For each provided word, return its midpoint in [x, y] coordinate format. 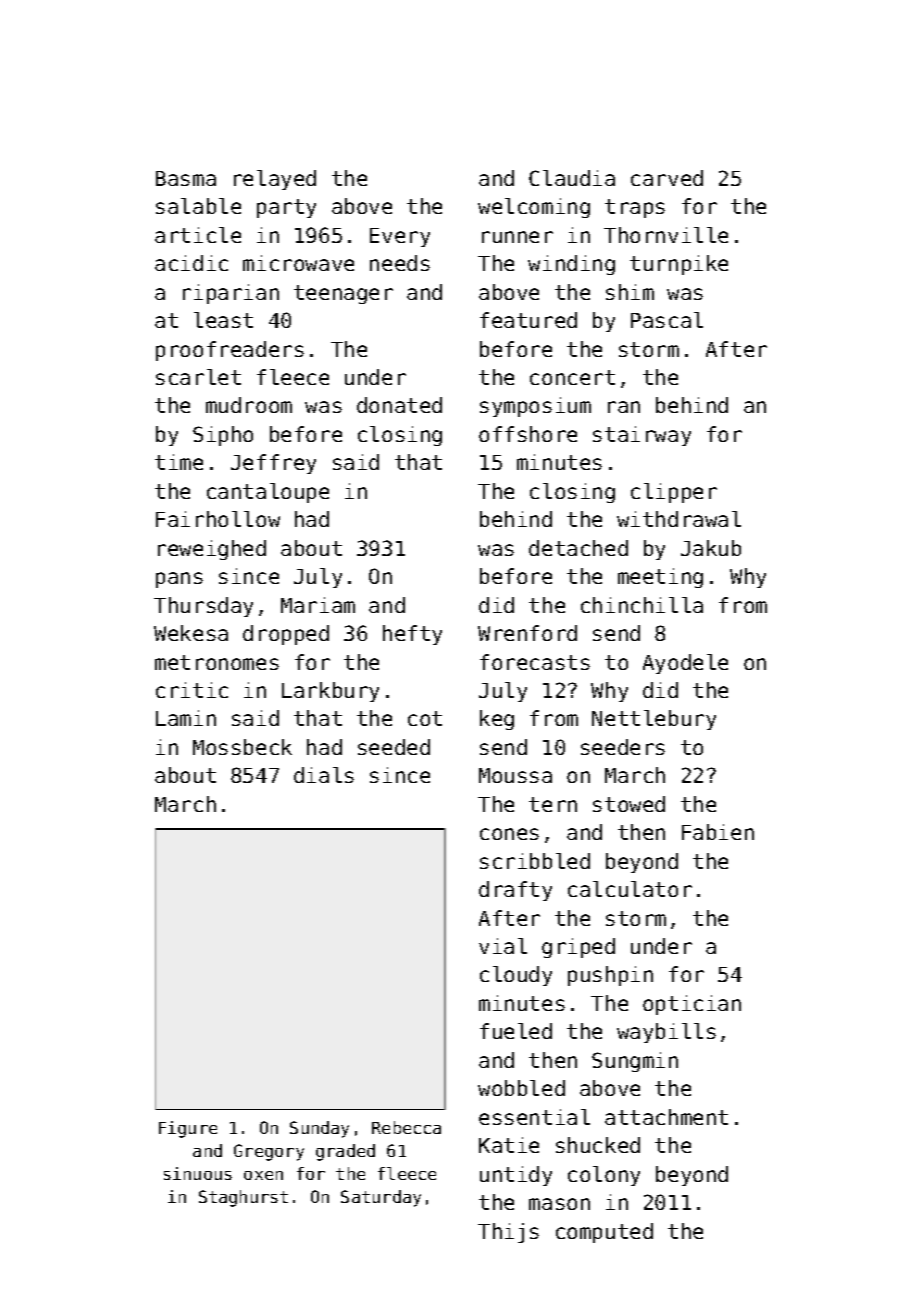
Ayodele [685, 664]
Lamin [186, 718]
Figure [188, 1129]
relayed [275, 180]
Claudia [572, 178]
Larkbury [330, 692]
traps [635, 208]
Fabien [718, 832]
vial [503, 946]
